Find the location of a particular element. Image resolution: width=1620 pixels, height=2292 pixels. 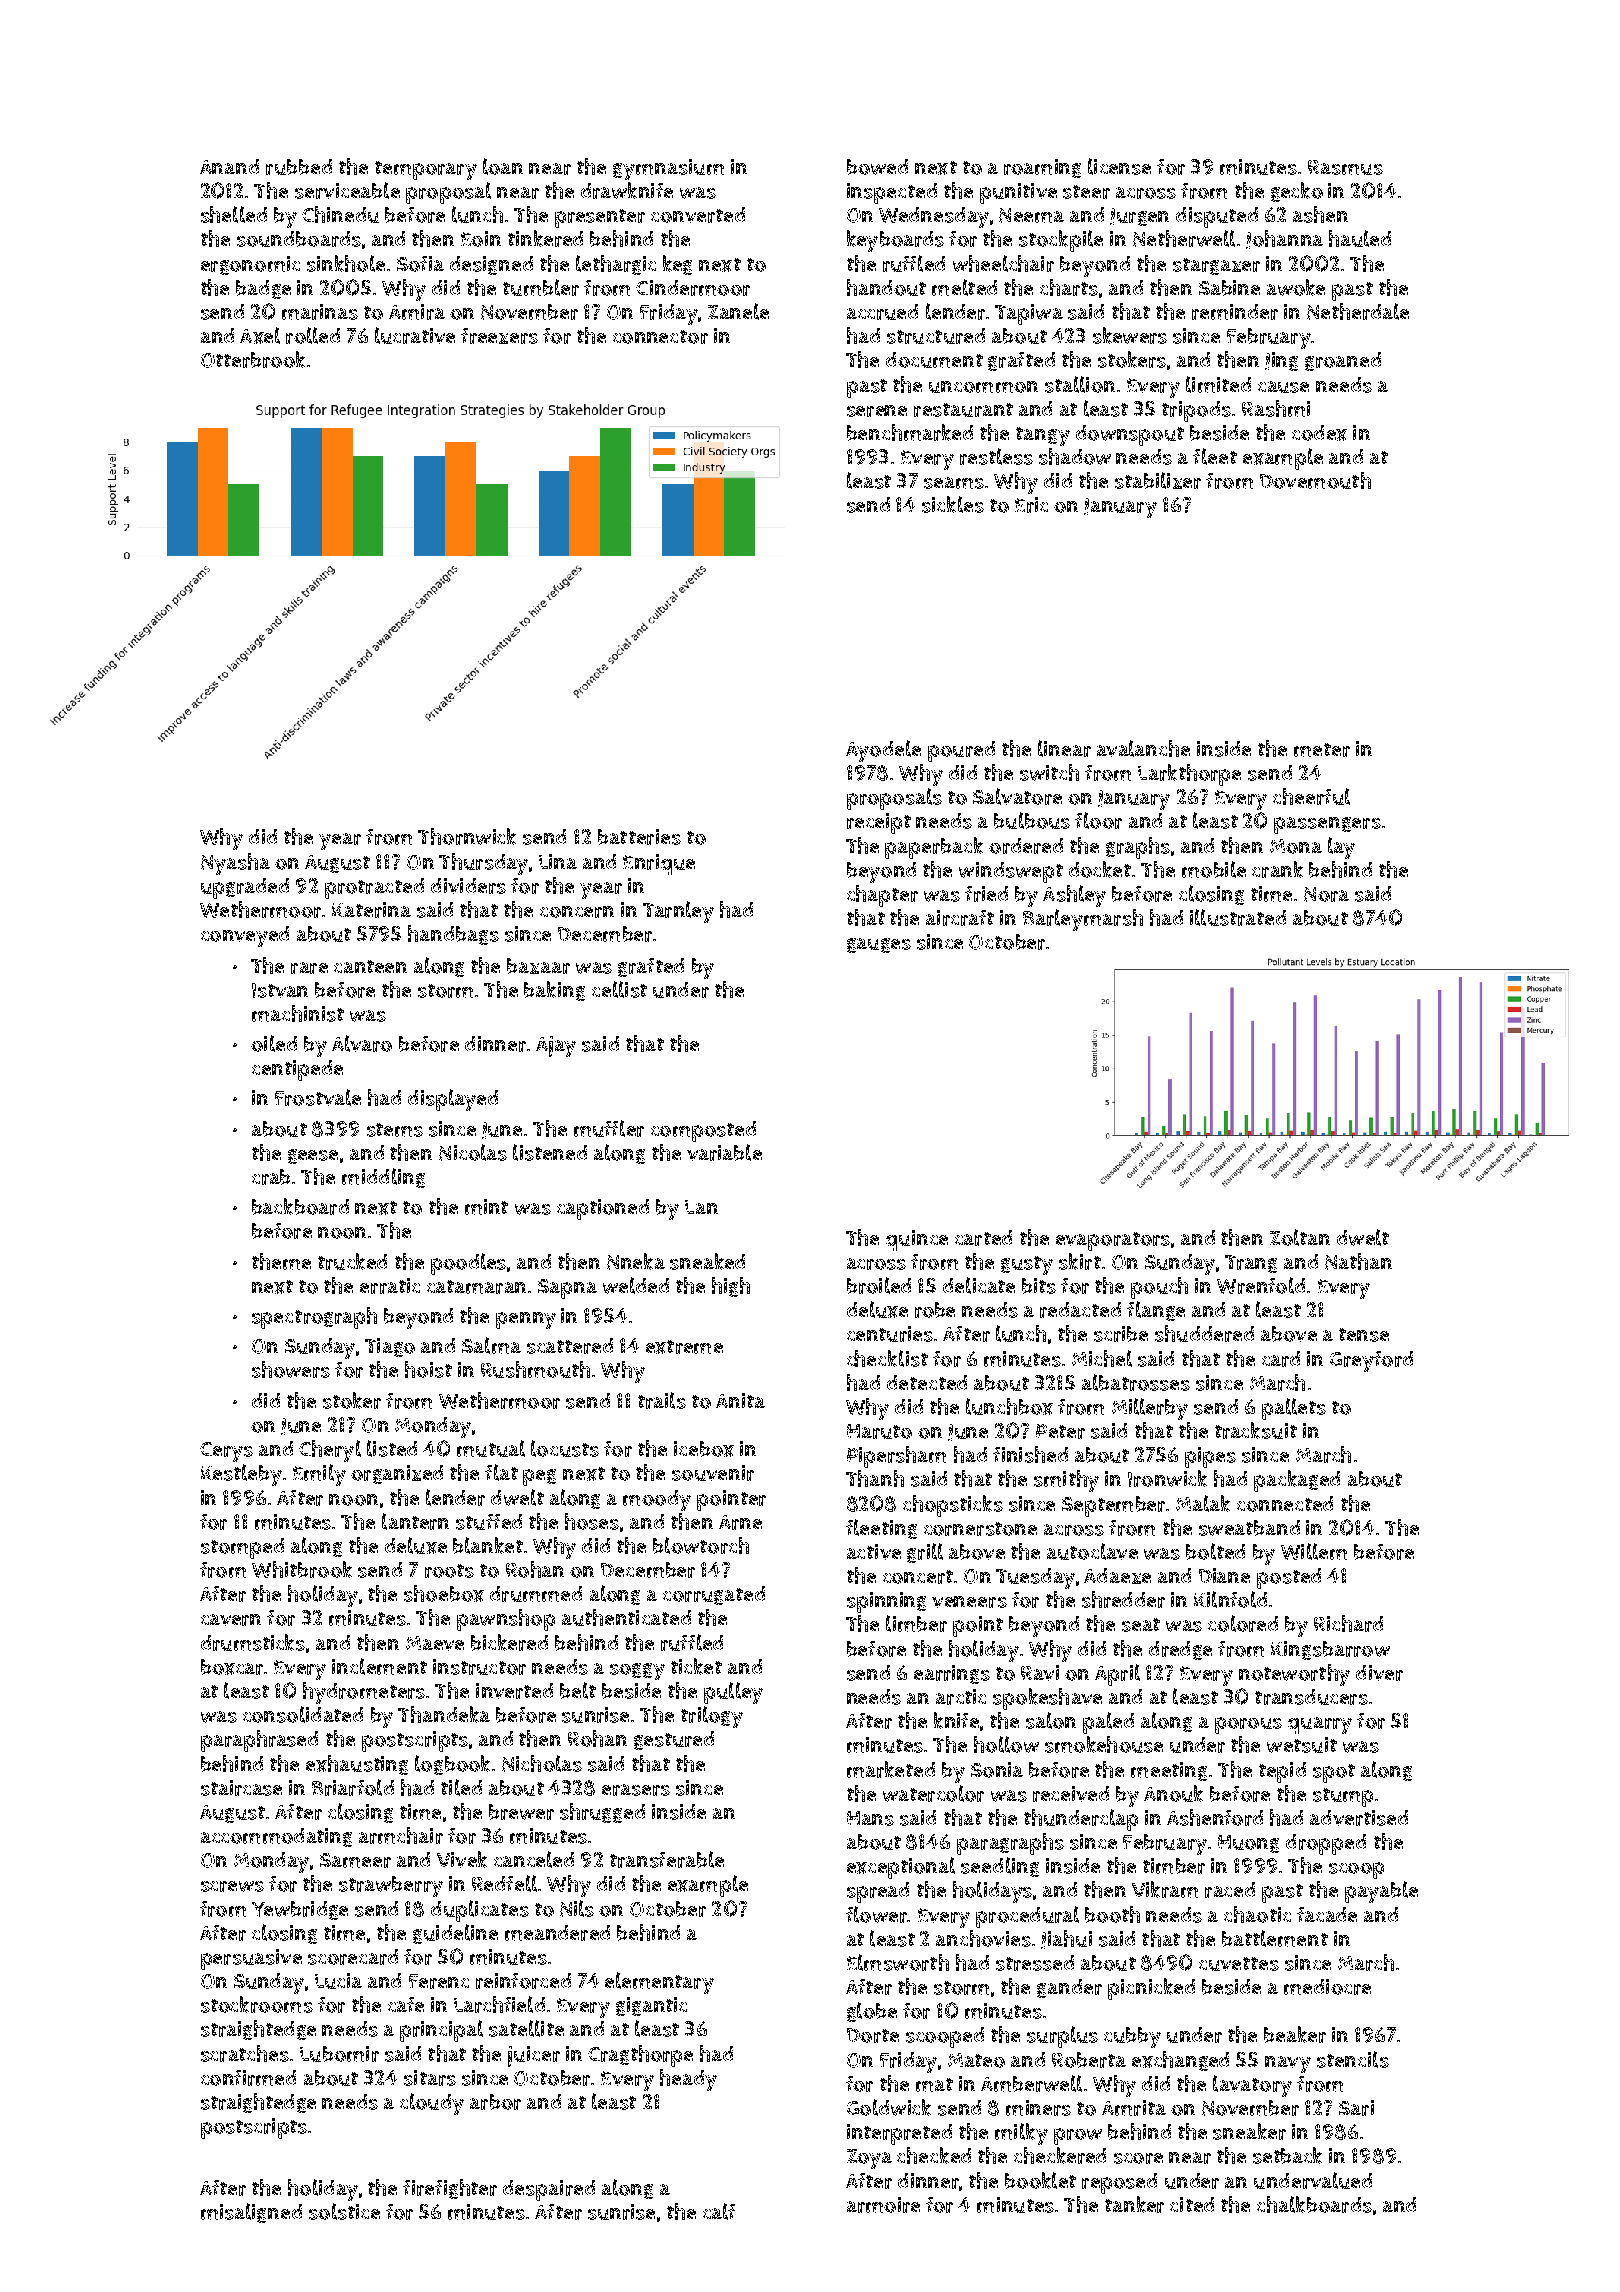

tangy is located at coordinates (1043, 436).
